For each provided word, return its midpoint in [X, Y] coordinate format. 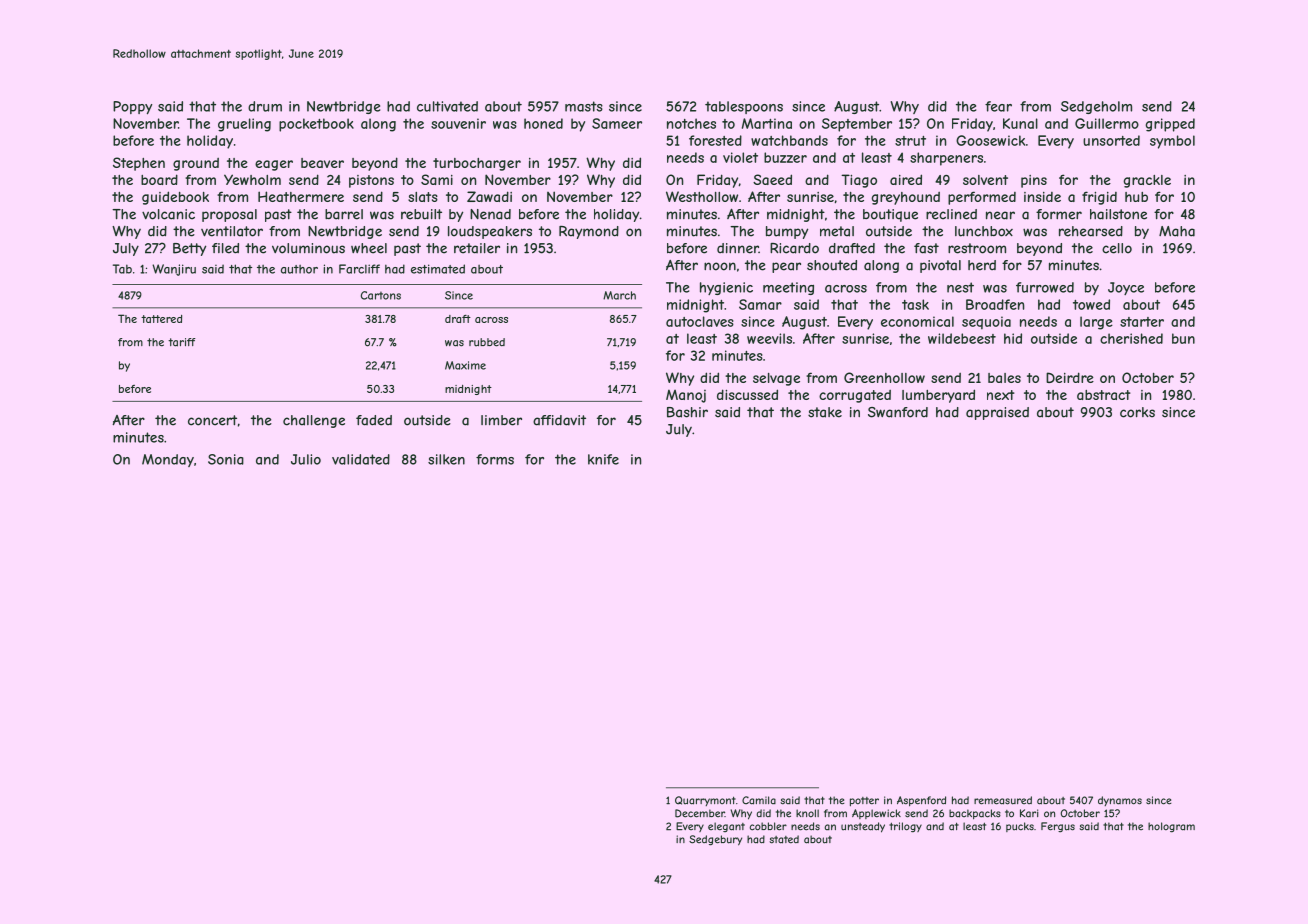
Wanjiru [174, 270]
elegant [726, 827]
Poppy [132, 108]
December [700, 813]
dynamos [1120, 801]
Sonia [226, 459]
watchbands [789, 140]
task [915, 304]
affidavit [559, 420]
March [619, 295]
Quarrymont [705, 801]
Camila [759, 800]
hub [1136, 197]
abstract [1104, 395]
